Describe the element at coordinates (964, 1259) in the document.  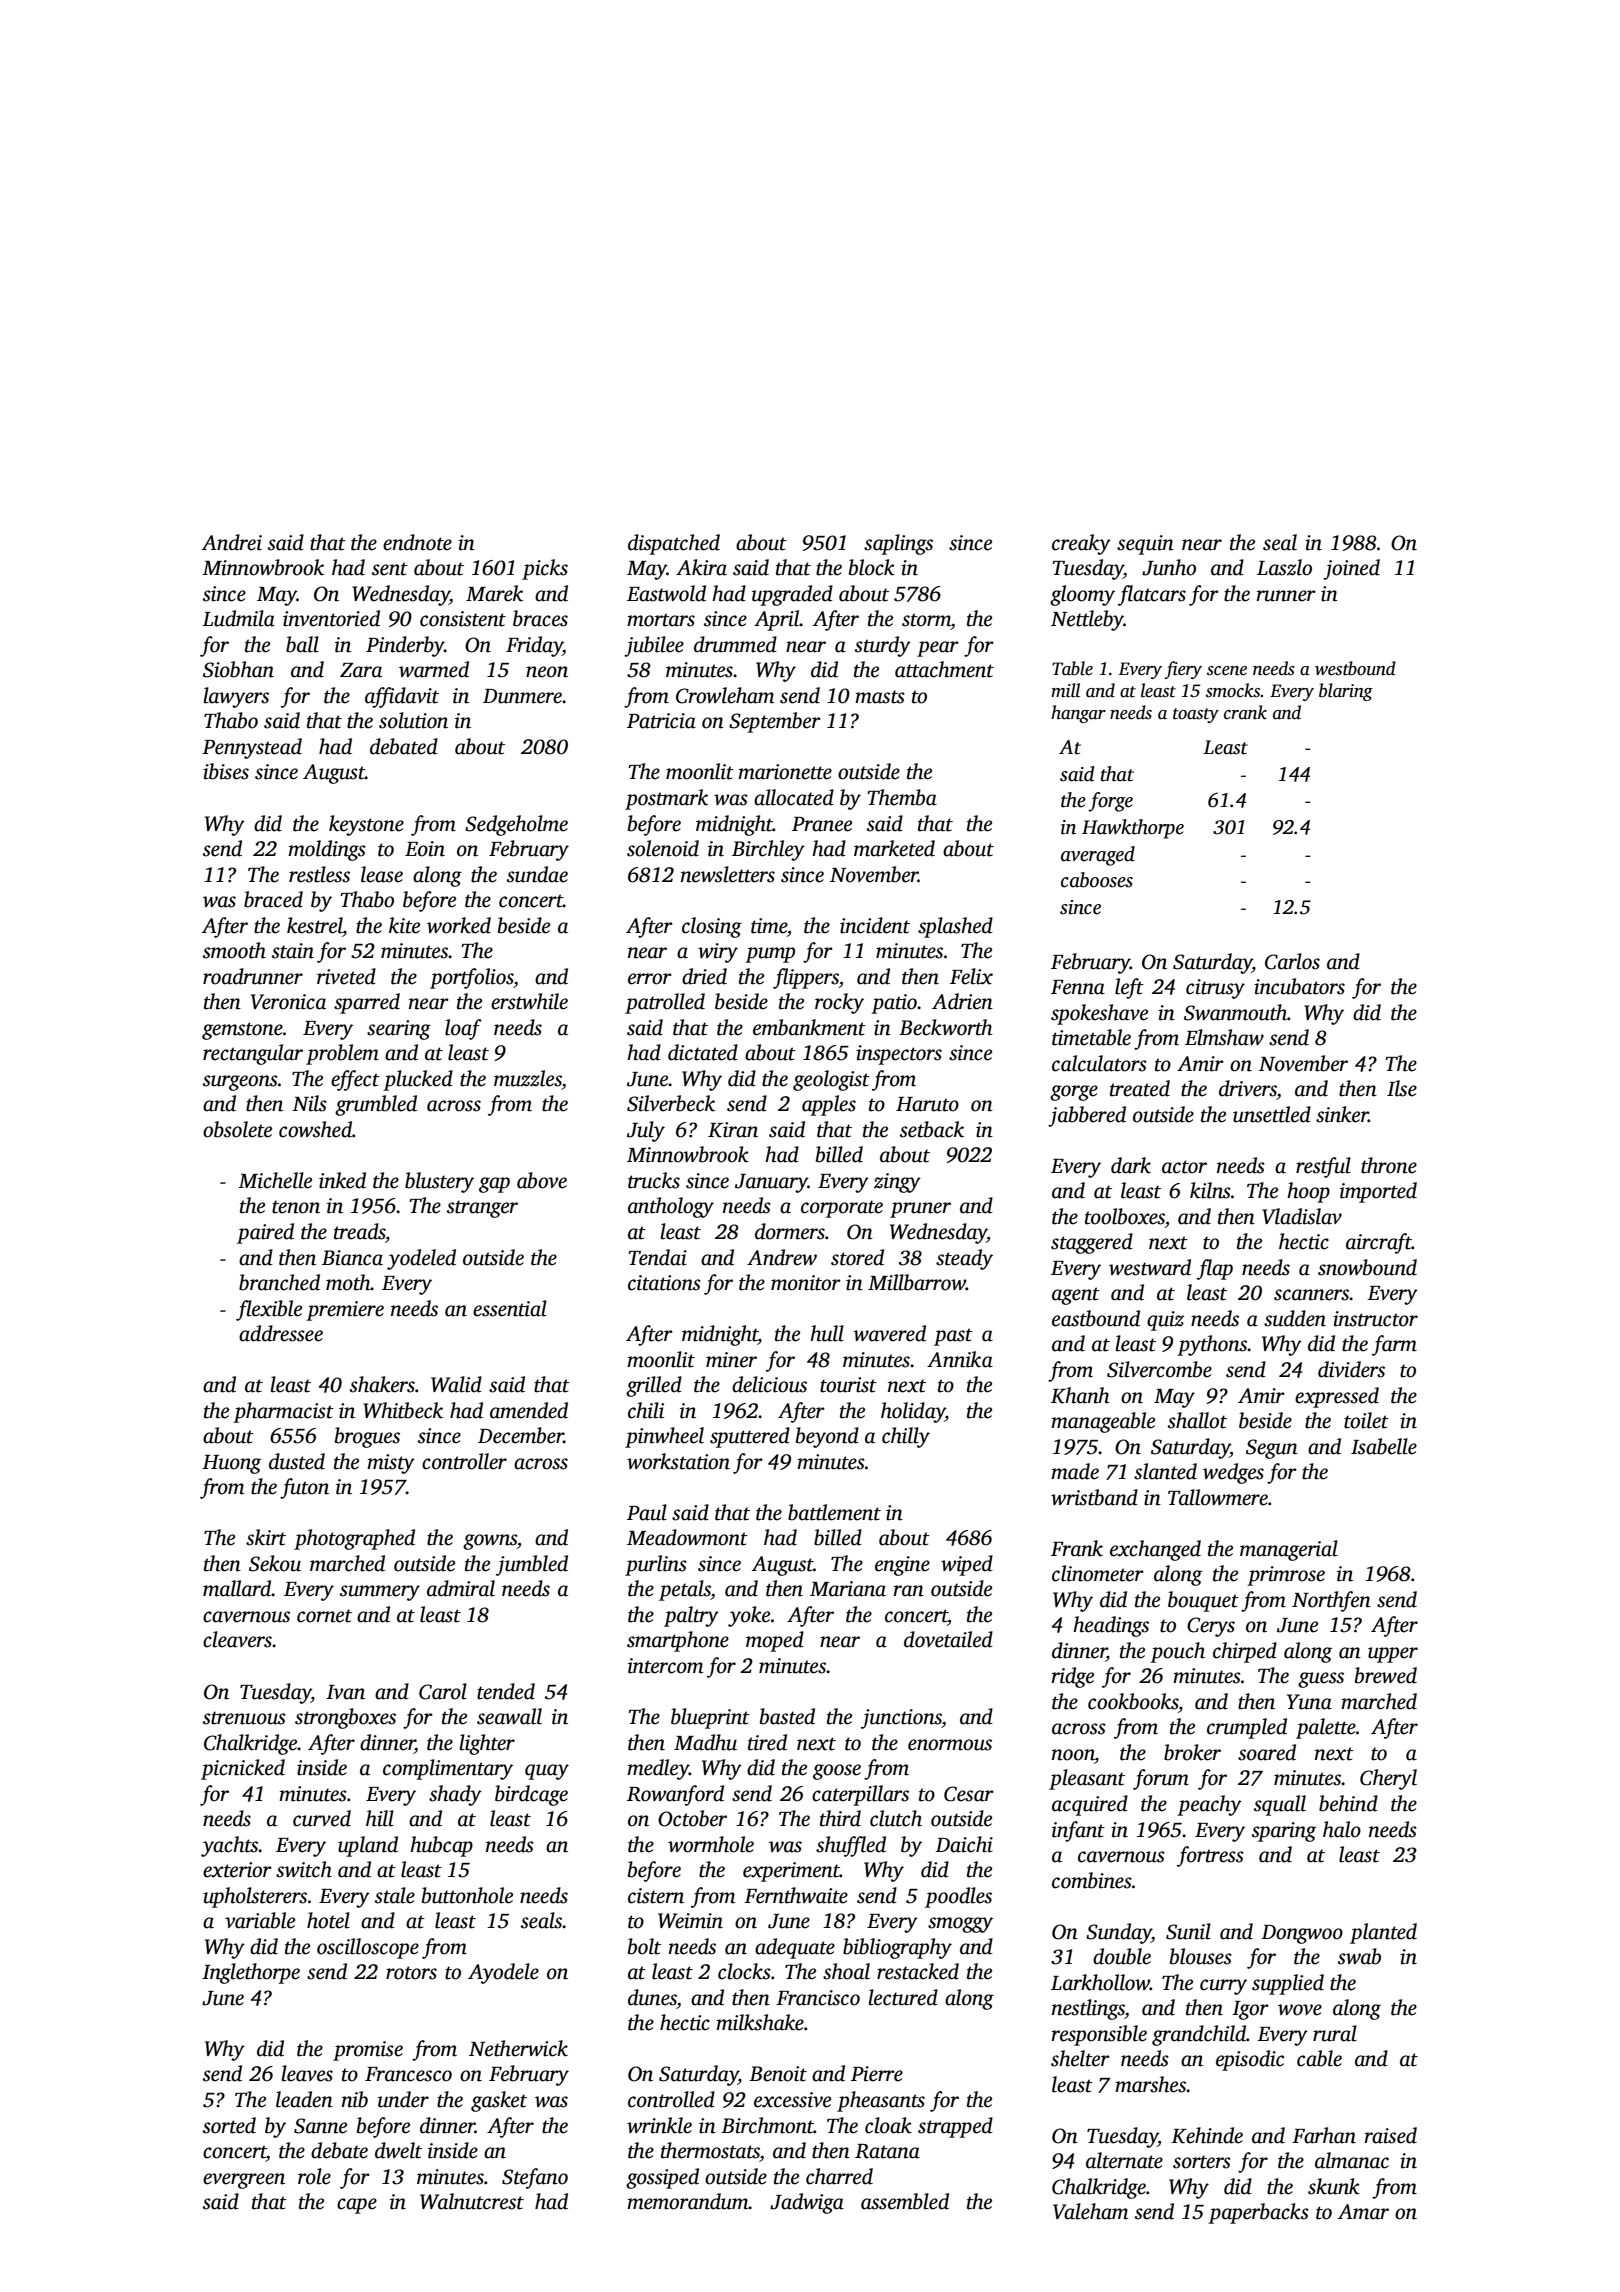
I see `steady` at that location.
